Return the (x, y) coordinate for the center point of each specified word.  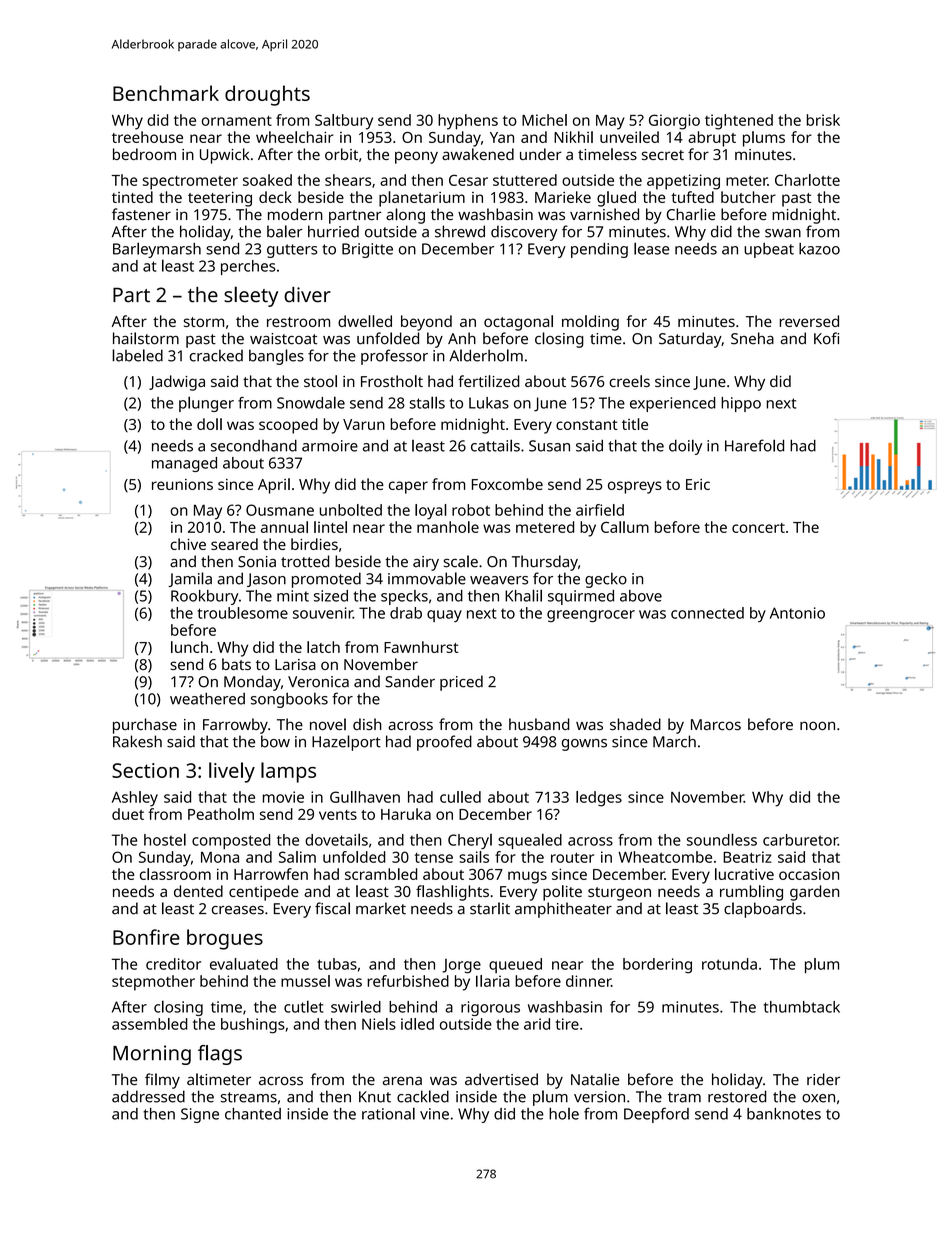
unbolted (351, 510)
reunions (182, 484)
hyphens (468, 122)
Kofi (826, 338)
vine (434, 1114)
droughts (267, 95)
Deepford (656, 1115)
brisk (823, 120)
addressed (148, 1096)
